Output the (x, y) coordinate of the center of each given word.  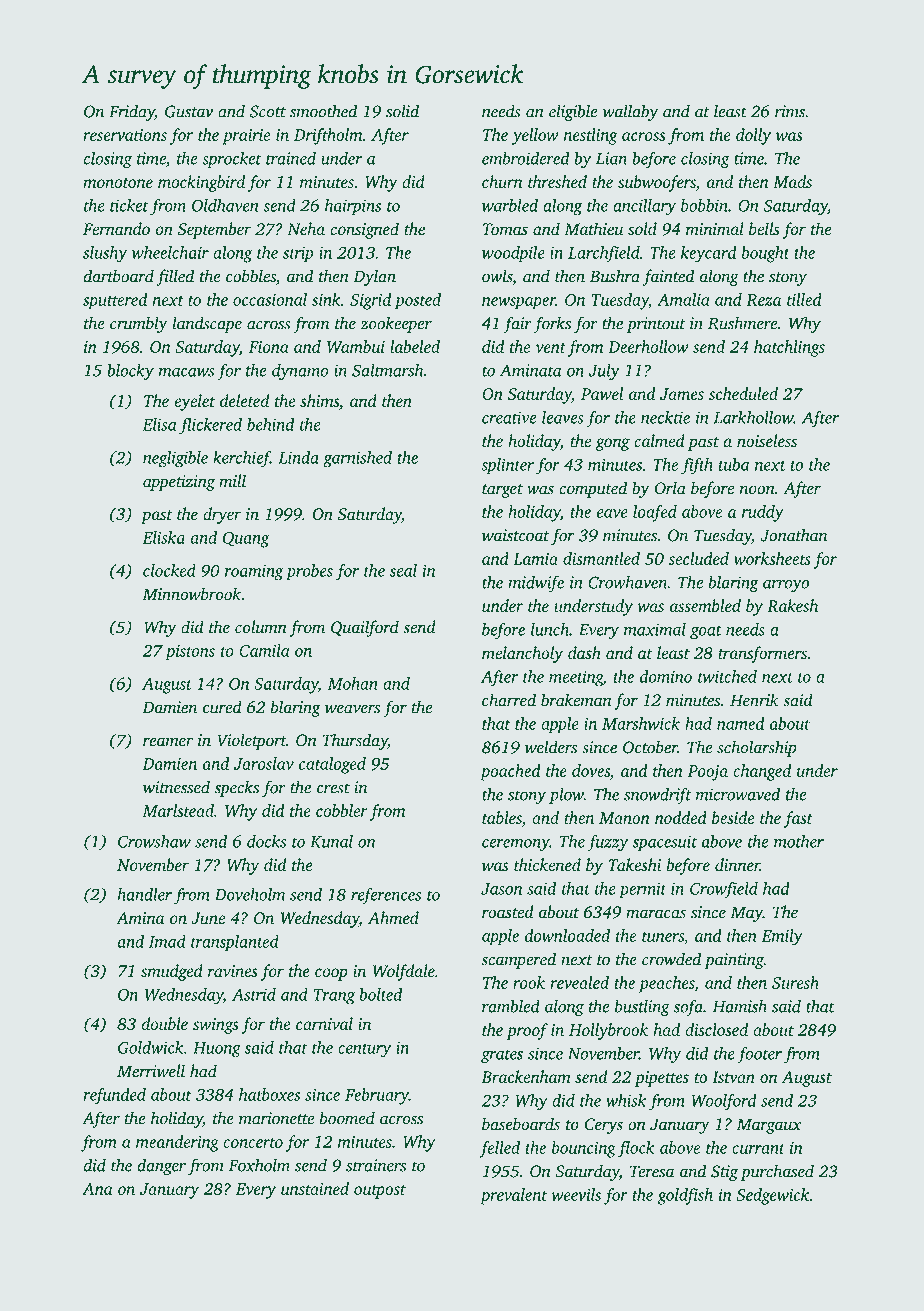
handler (144, 894)
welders (551, 747)
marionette (276, 1118)
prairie (246, 137)
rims (790, 111)
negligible (175, 459)
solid (402, 111)
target (502, 491)
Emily (782, 937)
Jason (501, 889)
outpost (380, 1192)
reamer (168, 742)
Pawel (602, 393)
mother (799, 841)
